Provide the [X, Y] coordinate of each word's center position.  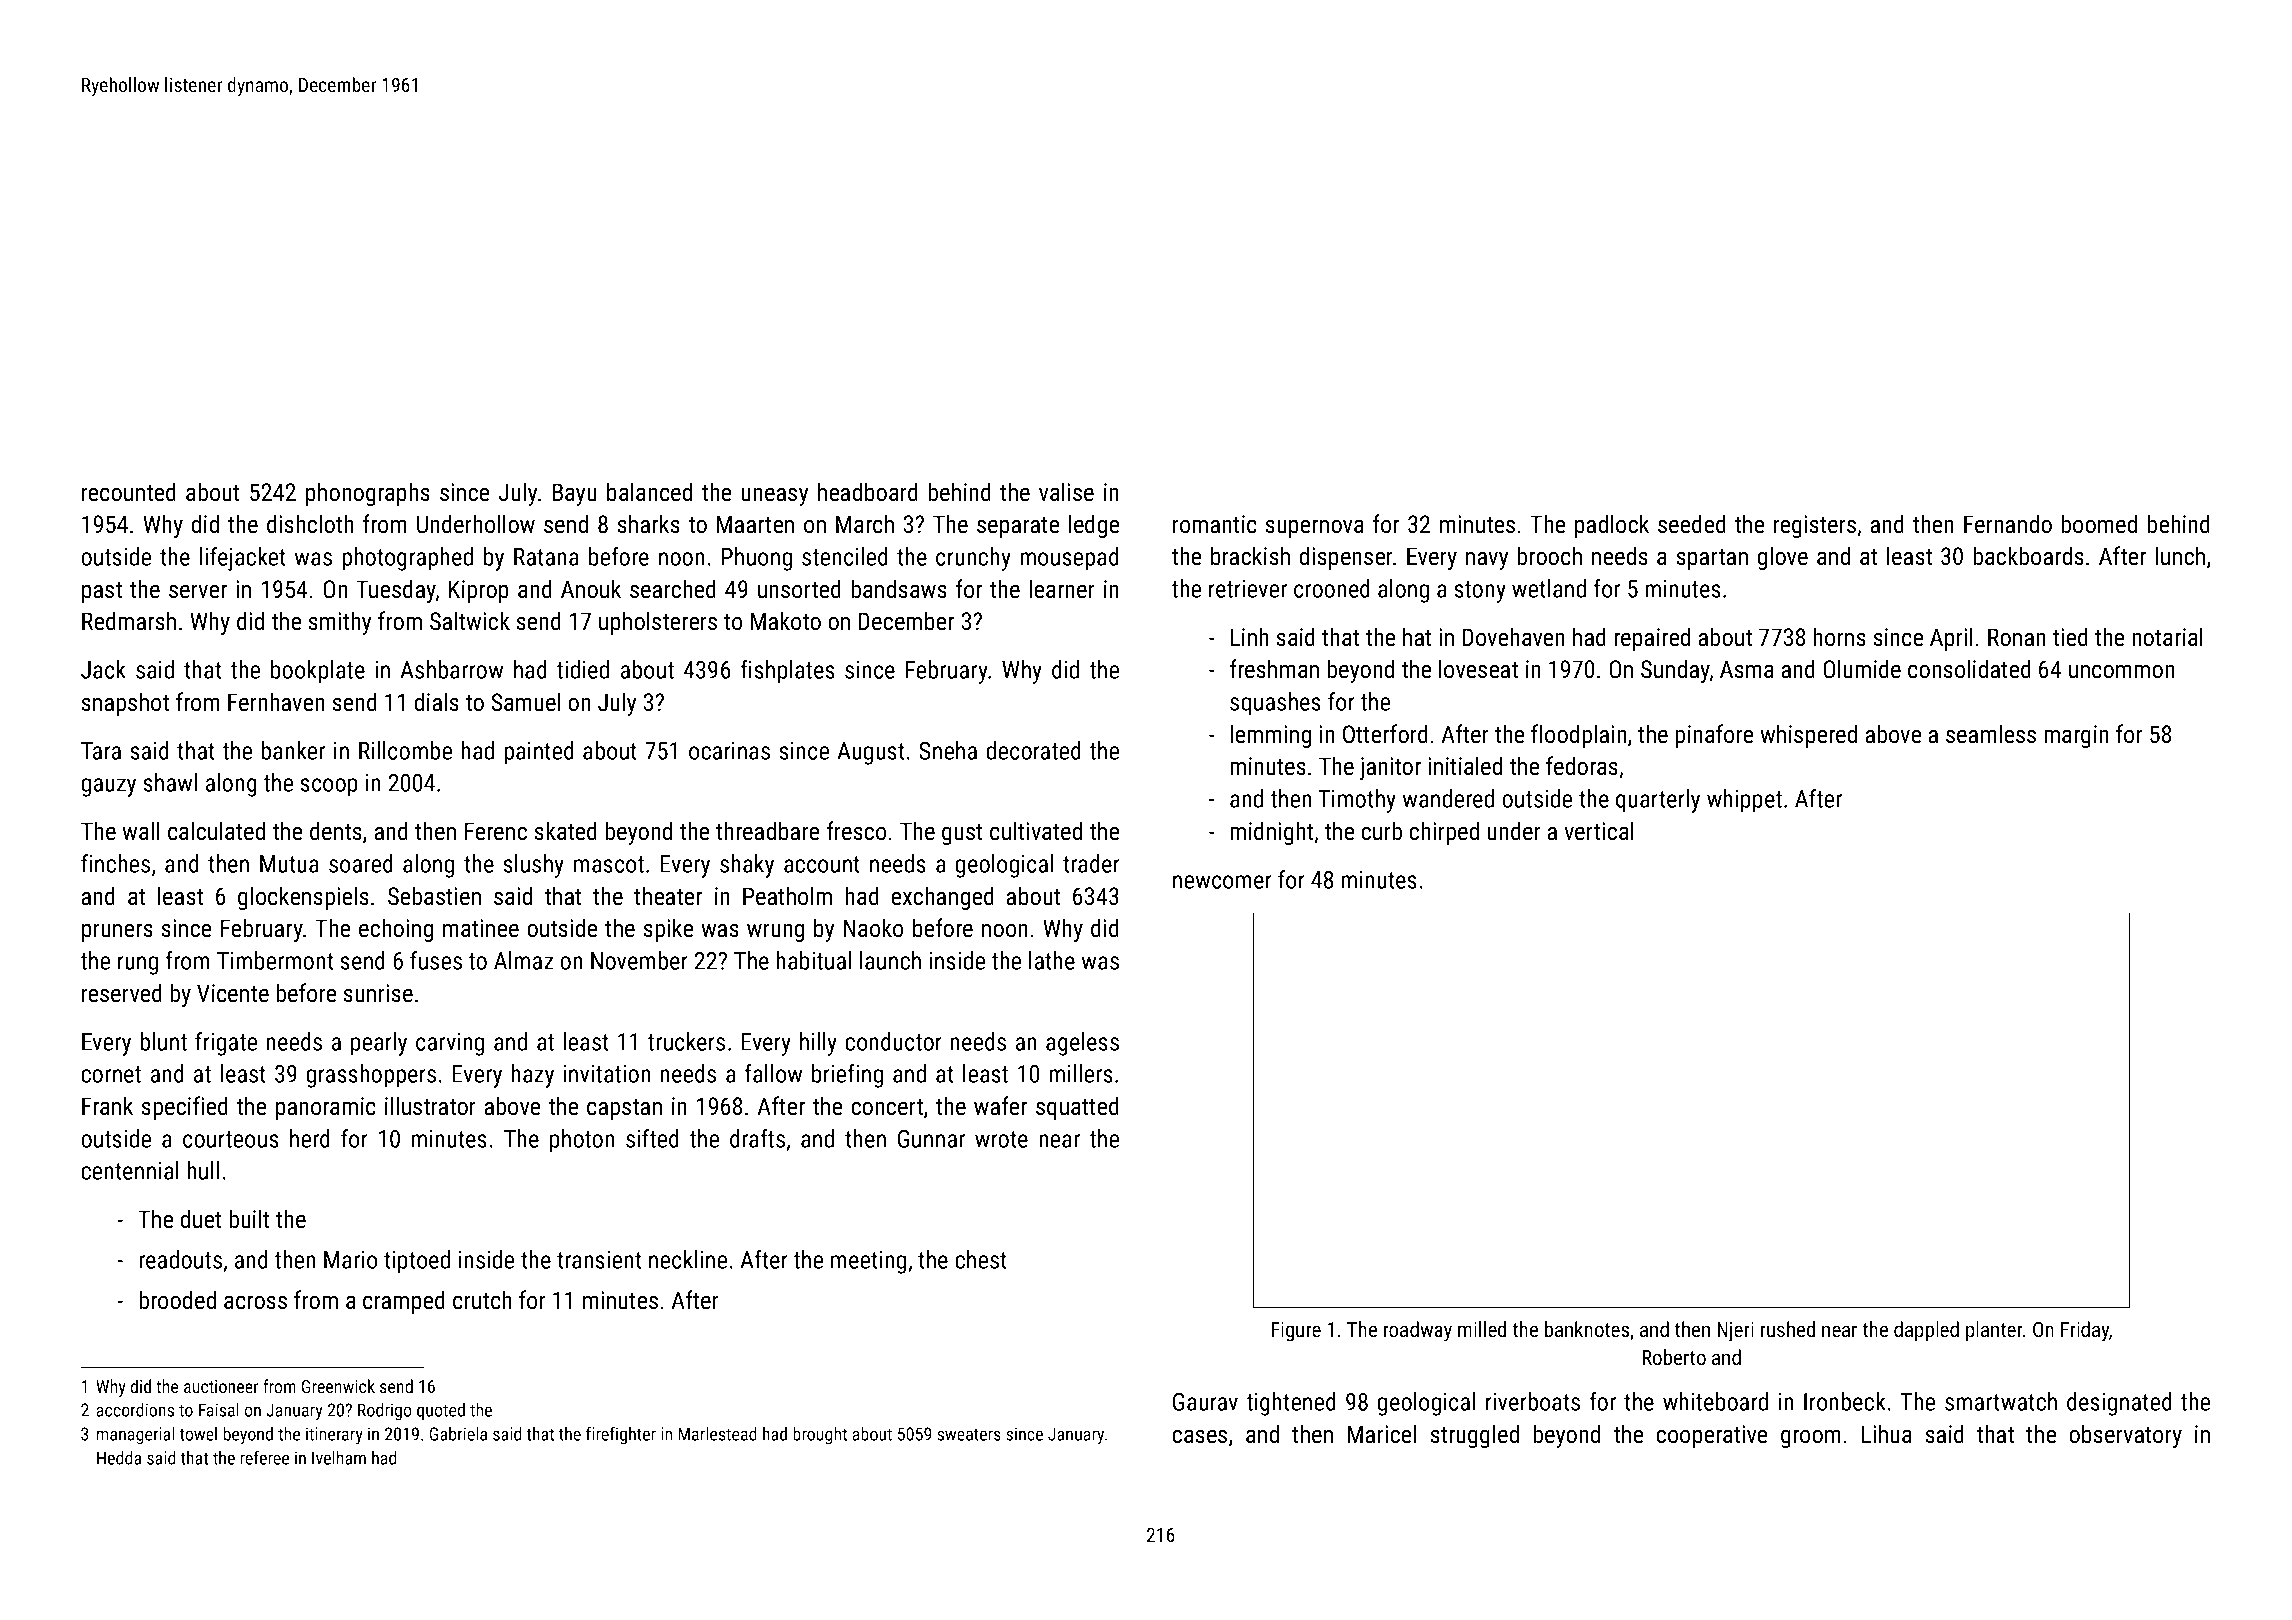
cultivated [1036, 830]
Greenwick [338, 1386]
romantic [1215, 524]
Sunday [1675, 671]
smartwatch [2001, 1401]
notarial [2167, 636]
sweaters [969, 1434]
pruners [117, 933]
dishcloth [310, 523]
